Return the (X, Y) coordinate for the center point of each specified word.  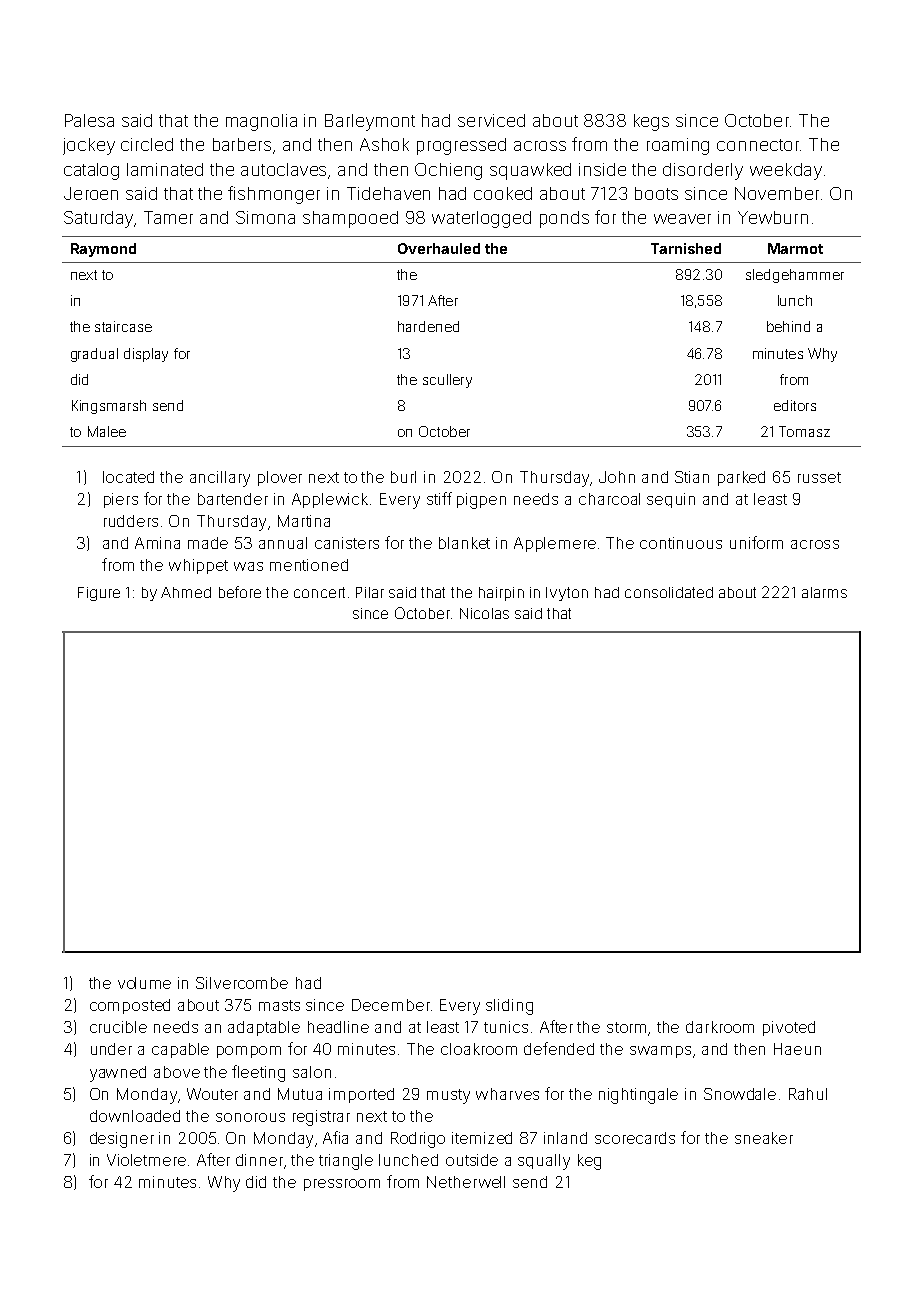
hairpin (501, 594)
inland (565, 1138)
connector (758, 145)
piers (121, 500)
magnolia (261, 122)
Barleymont (370, 122)
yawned (118, 1074)
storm (626, 1027)
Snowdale (740, 1094)
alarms (824, 592)
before (240, 592)
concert (319, 592)
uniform (756, 542)
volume (144, 983)
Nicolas (484, 613)
